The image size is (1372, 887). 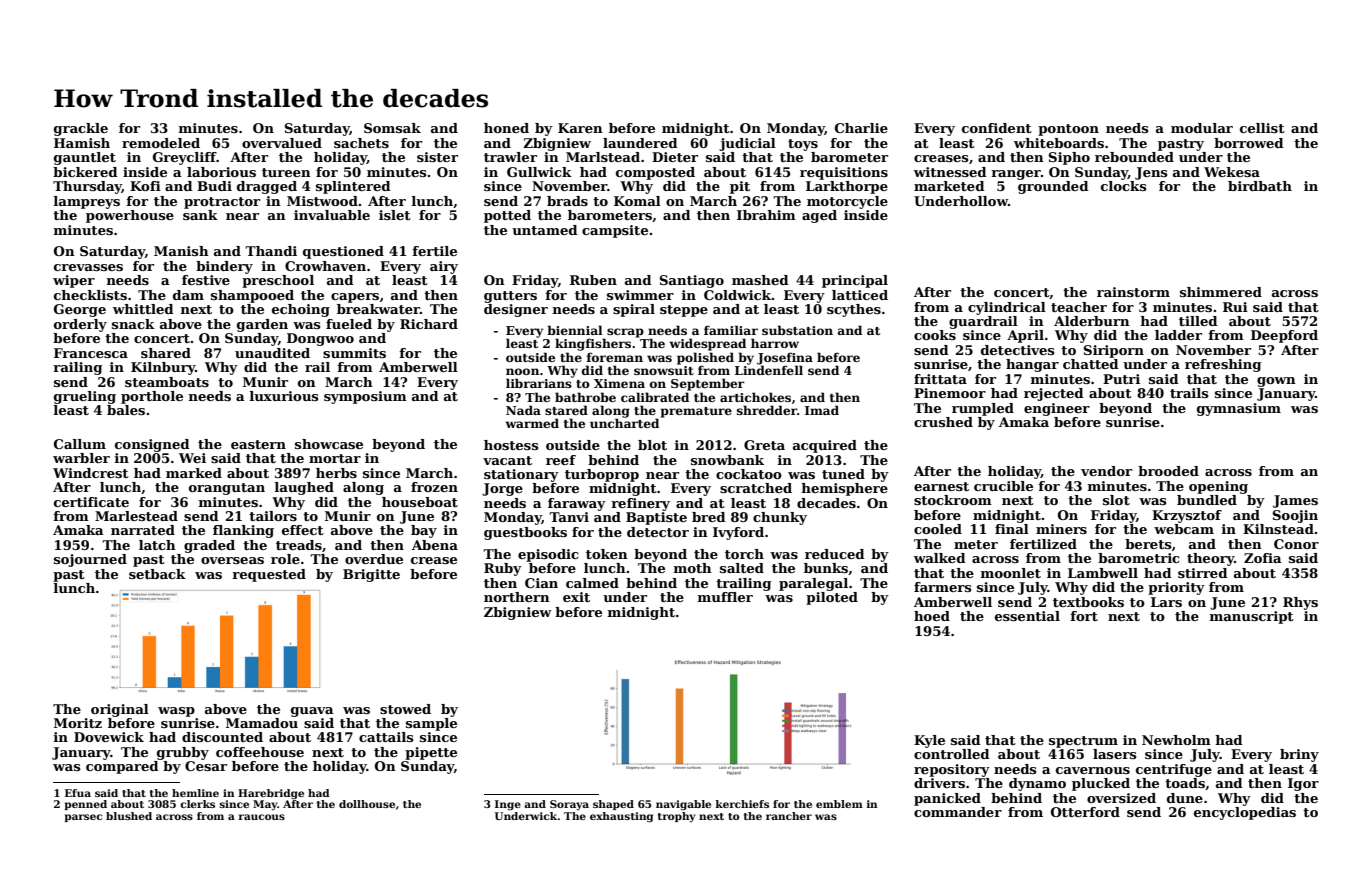 What do you see at coordinates (161, 143) in the screenshot?
I see `remodeled` at bounding box center [161, 143].
